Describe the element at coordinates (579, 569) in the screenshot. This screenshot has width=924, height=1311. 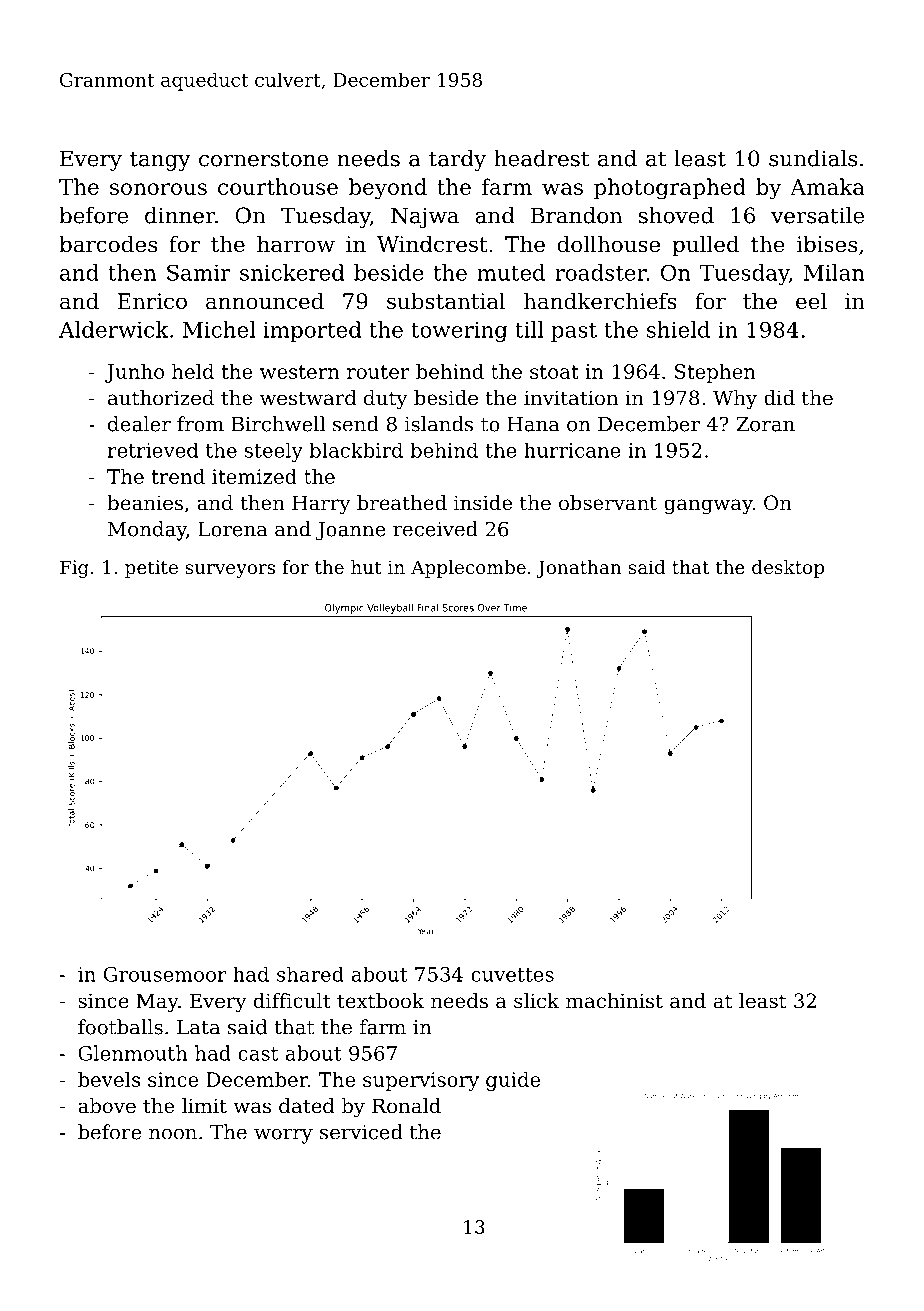
I see `Jonathan` at that location.
